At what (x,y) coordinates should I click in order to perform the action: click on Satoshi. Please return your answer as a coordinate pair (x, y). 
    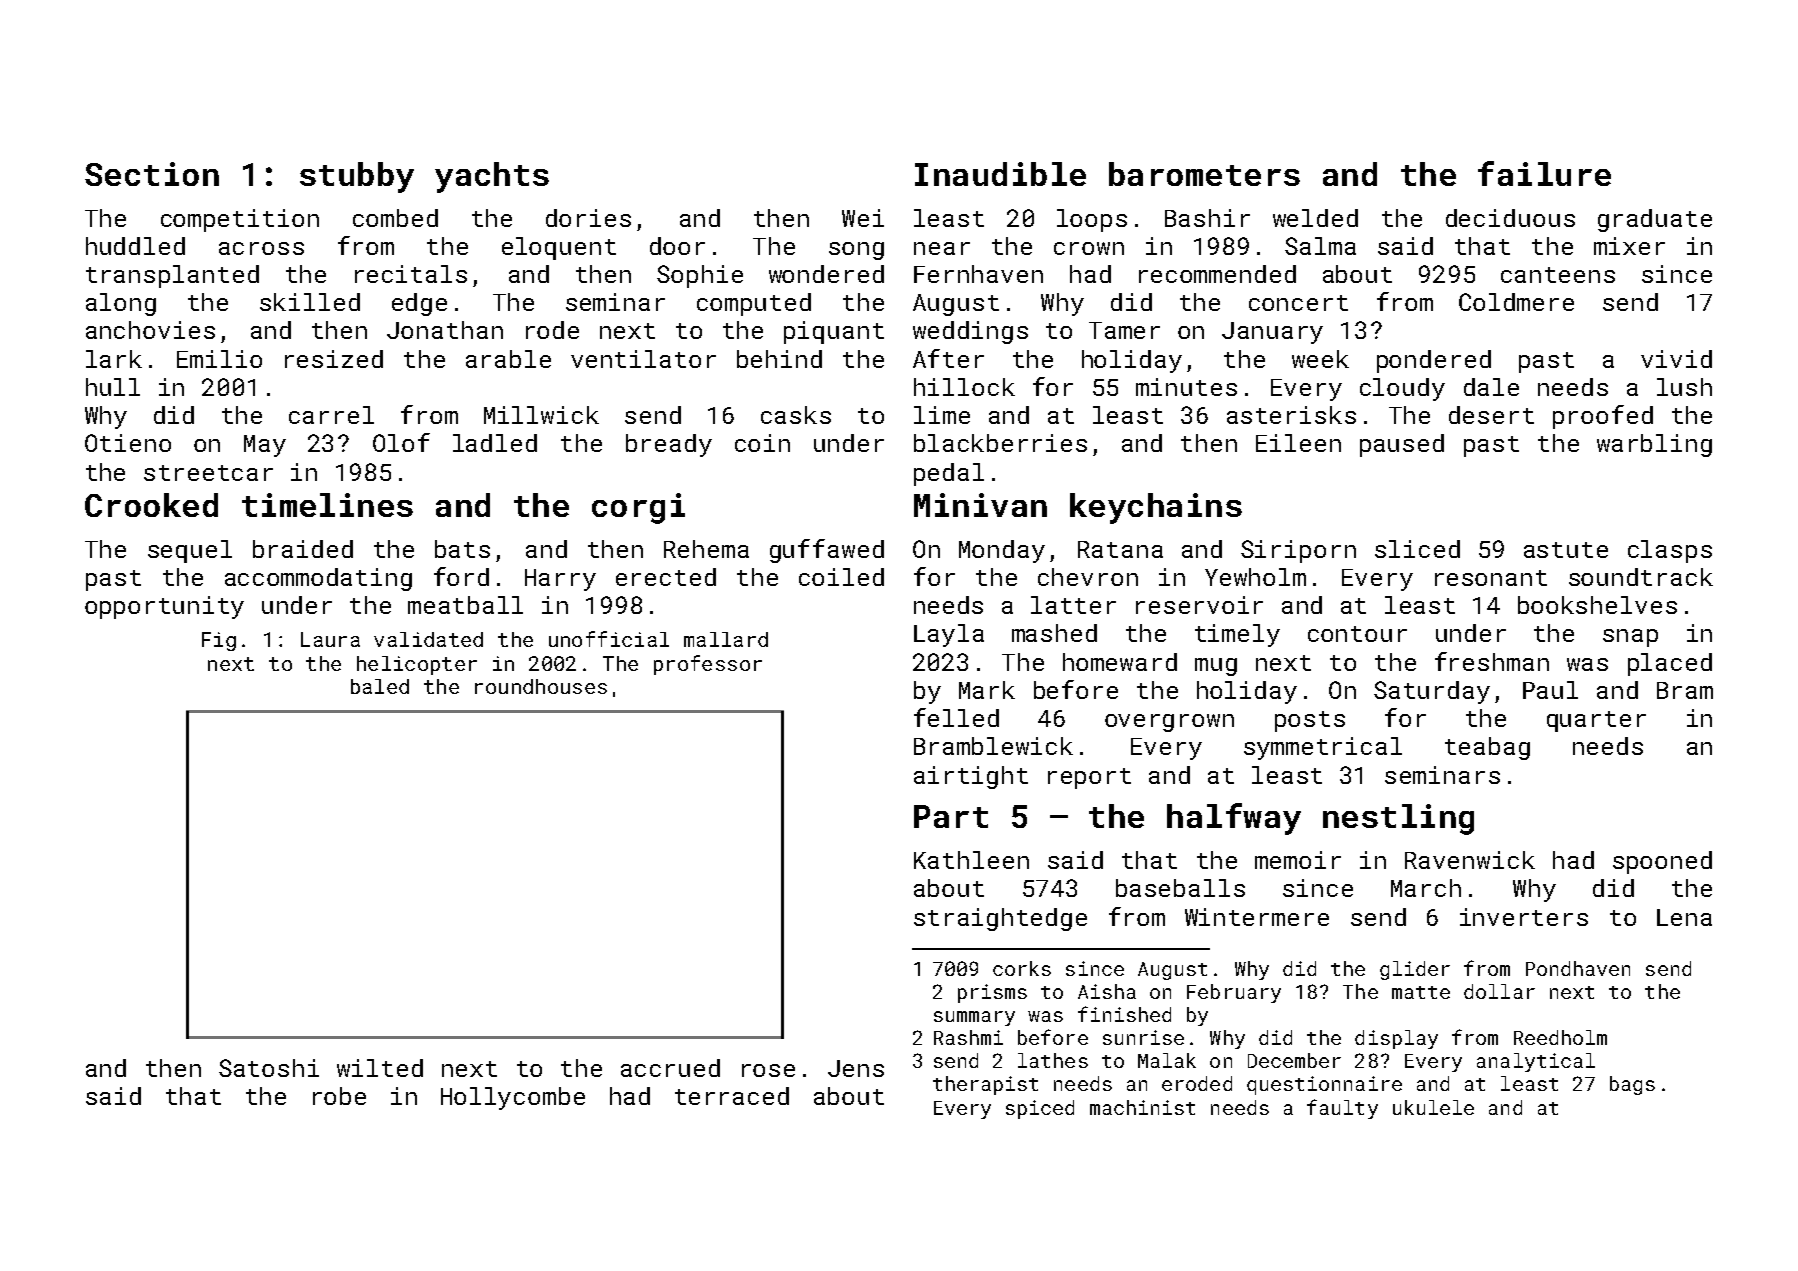
    Looking at the image, I should click on (269, 1068).
